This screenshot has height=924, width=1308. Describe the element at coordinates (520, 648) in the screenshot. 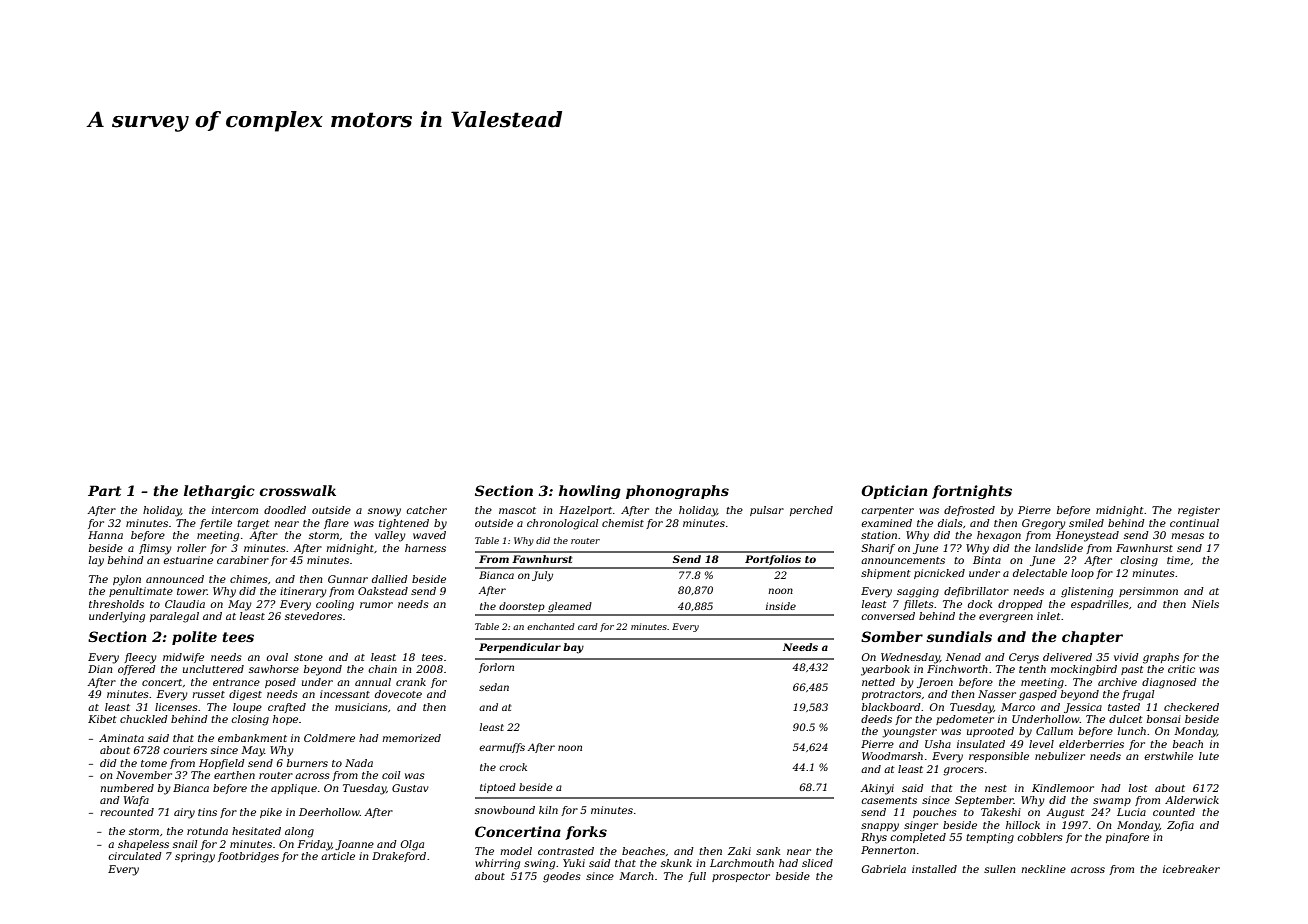

I see `Perpendicular` at that location.
